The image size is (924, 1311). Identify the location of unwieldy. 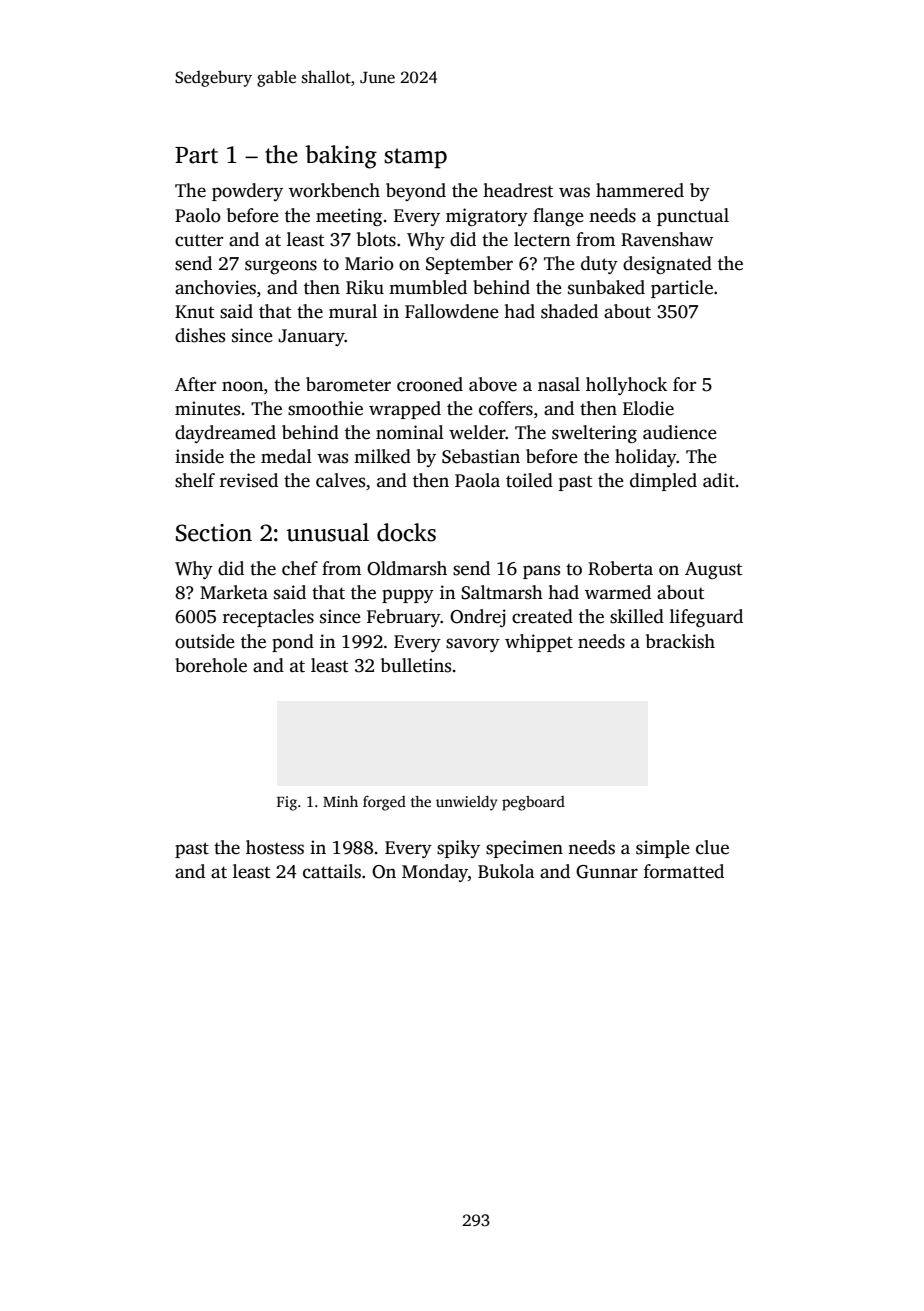
(466, 803).
